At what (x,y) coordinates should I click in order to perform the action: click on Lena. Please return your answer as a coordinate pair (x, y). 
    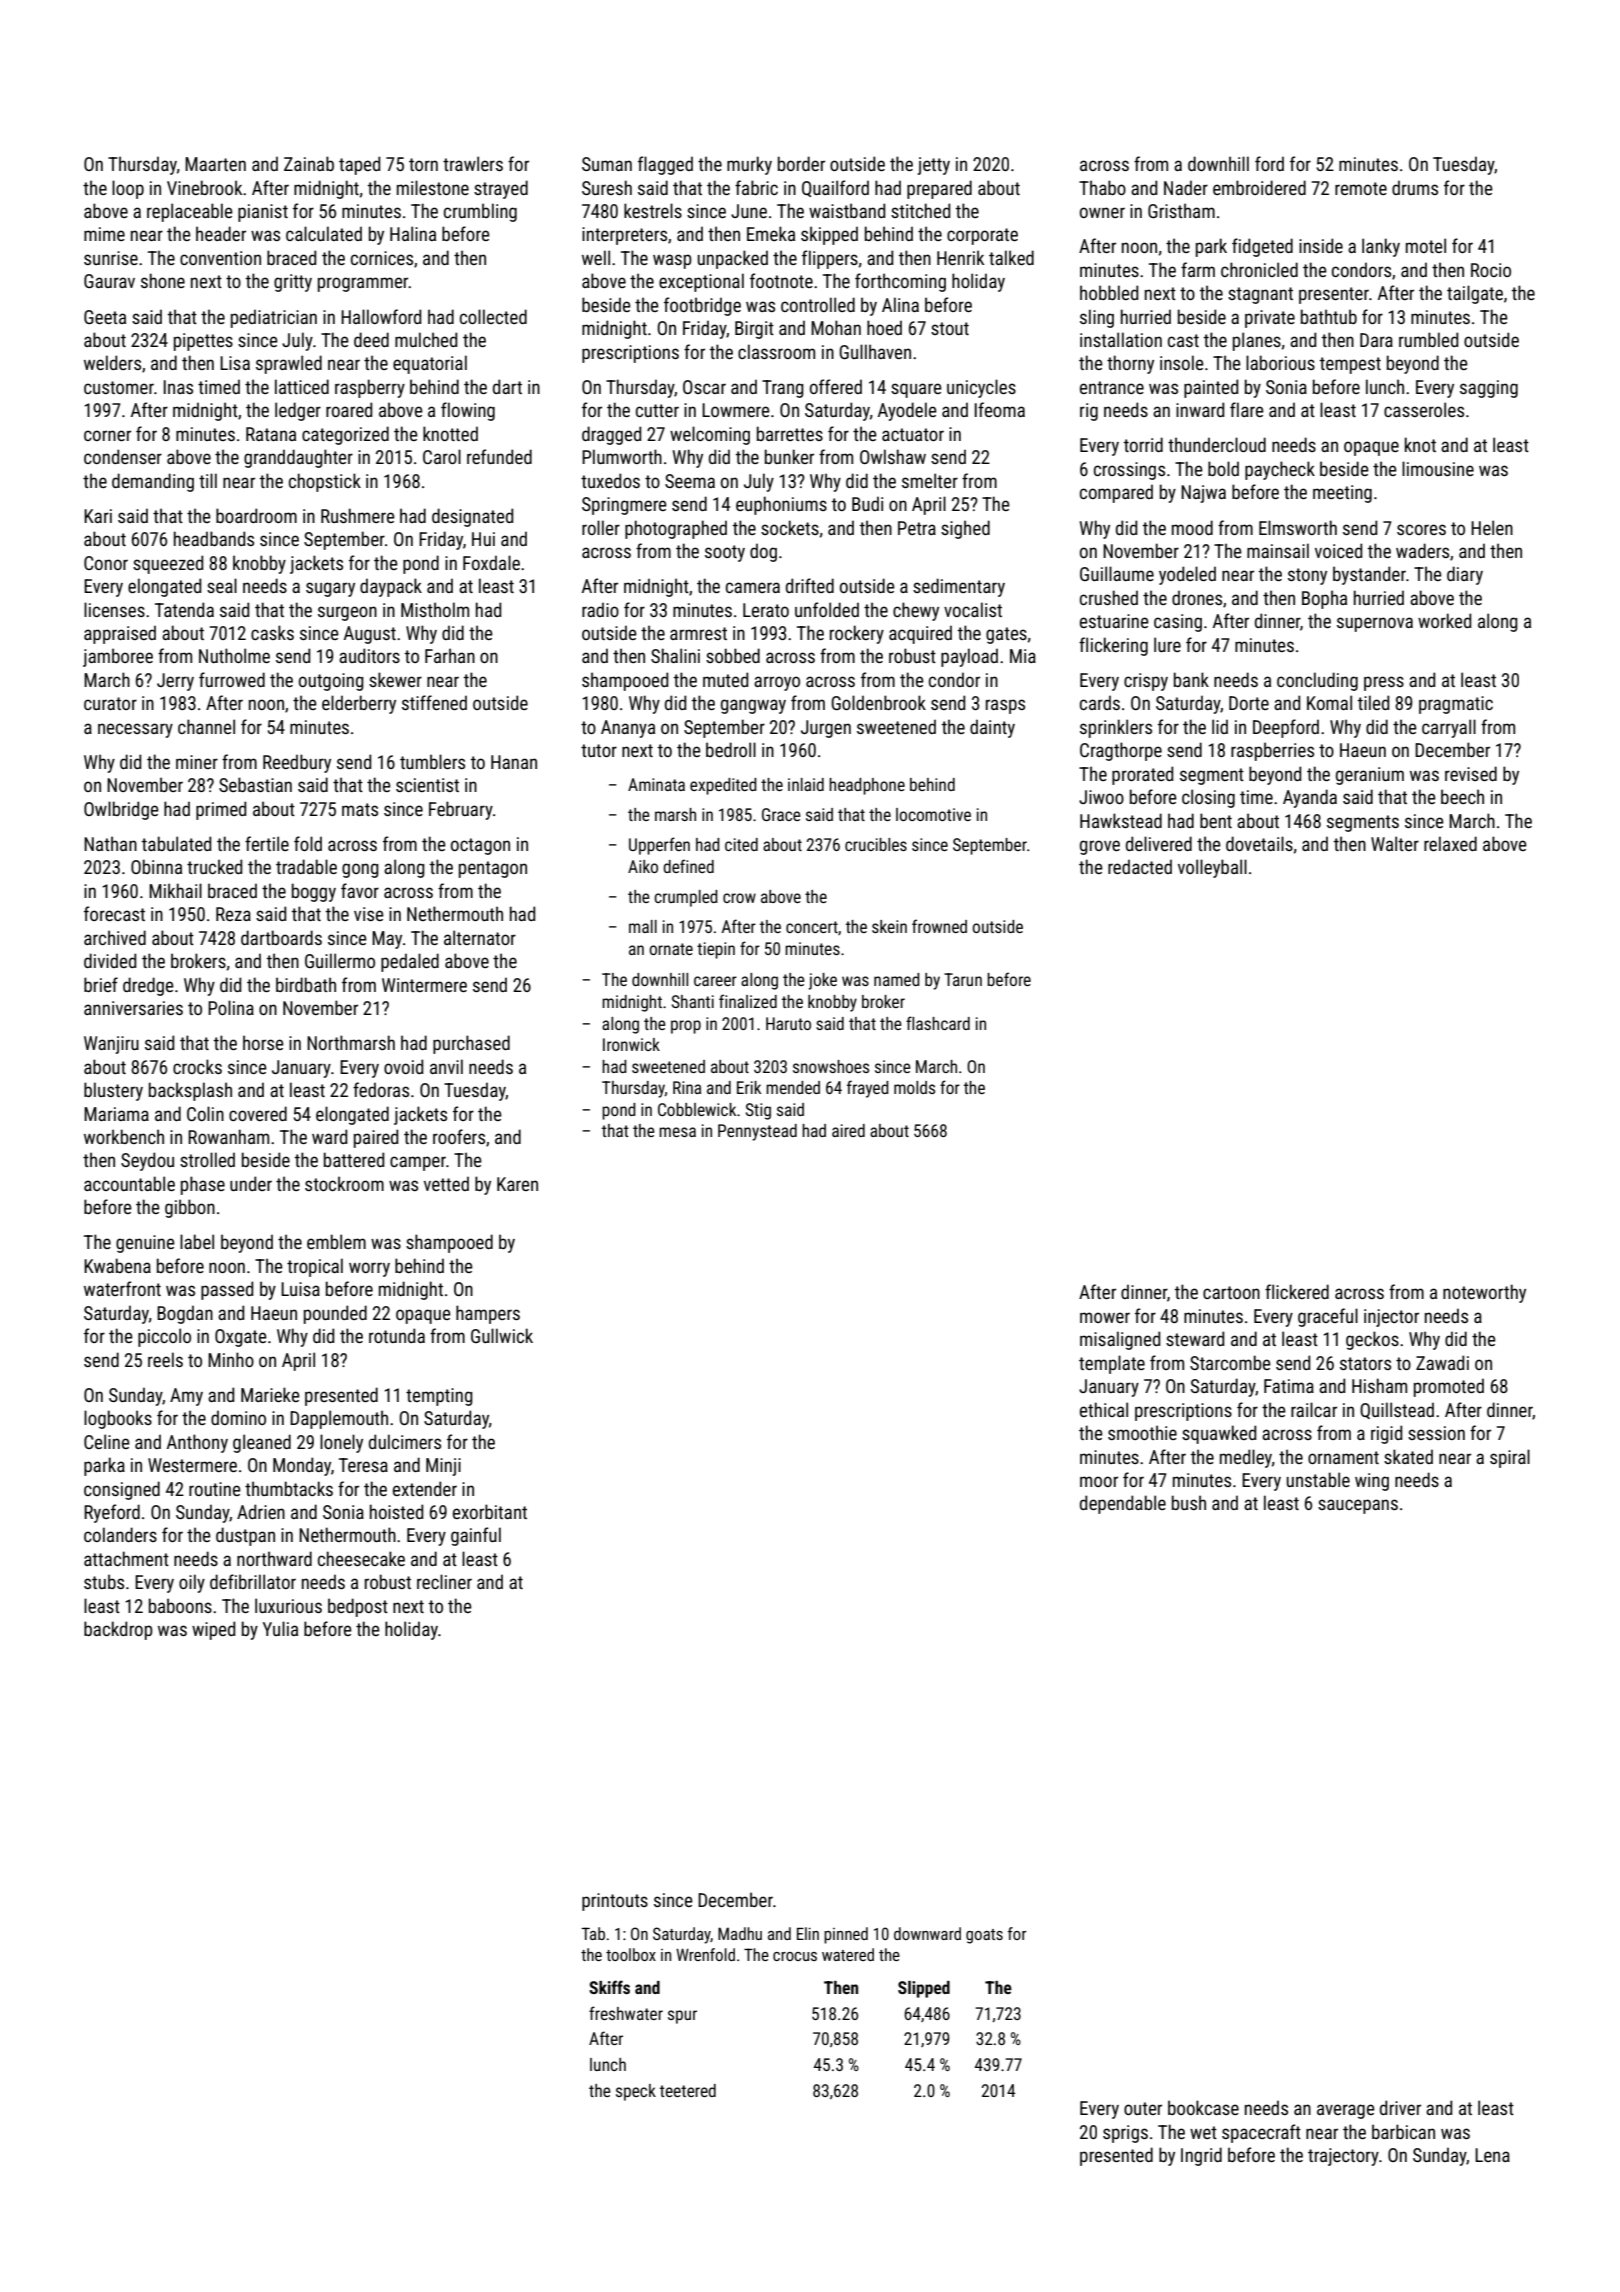
    Looking at the image, I should click on (1492, 2155).
